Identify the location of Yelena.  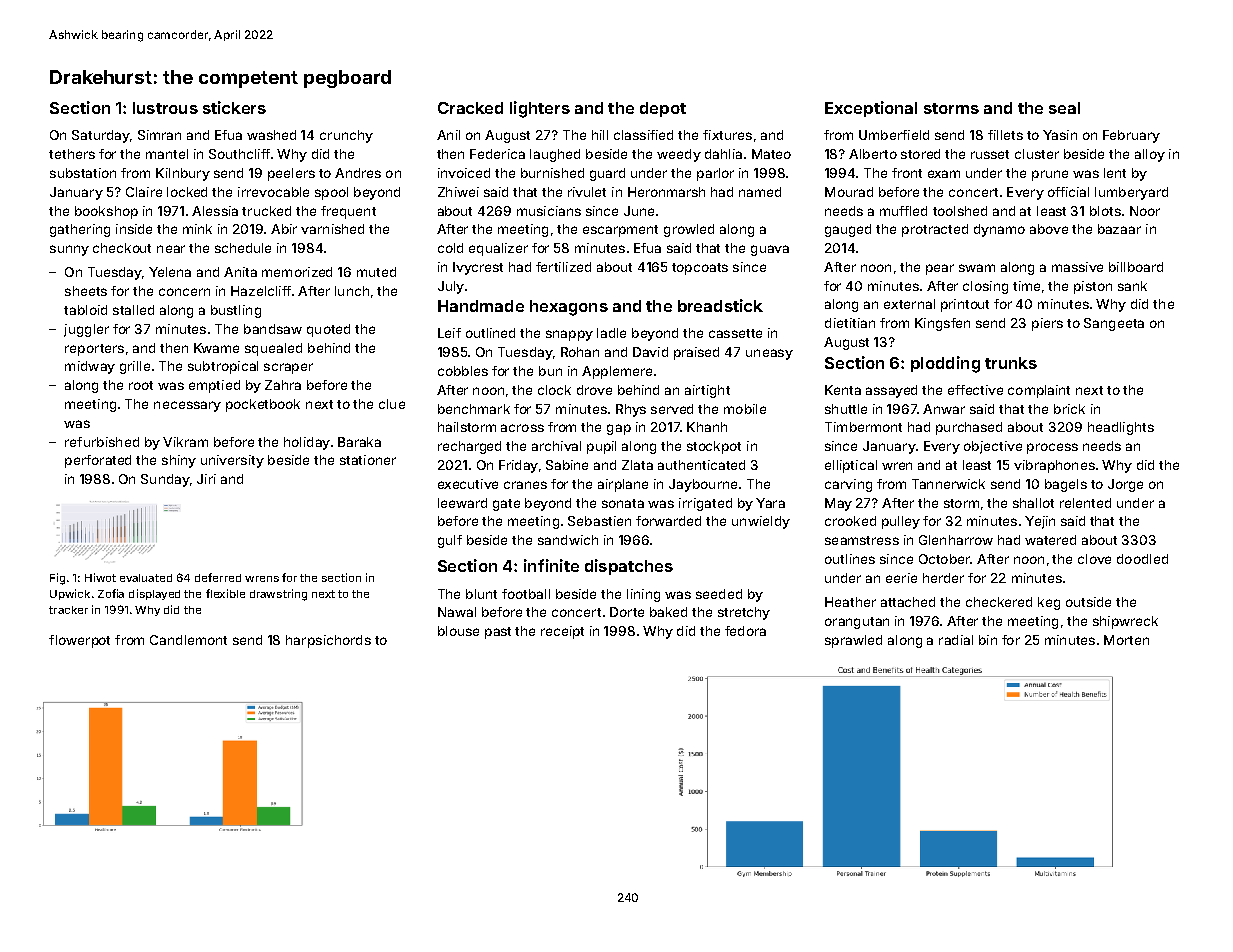
(170, 272).
